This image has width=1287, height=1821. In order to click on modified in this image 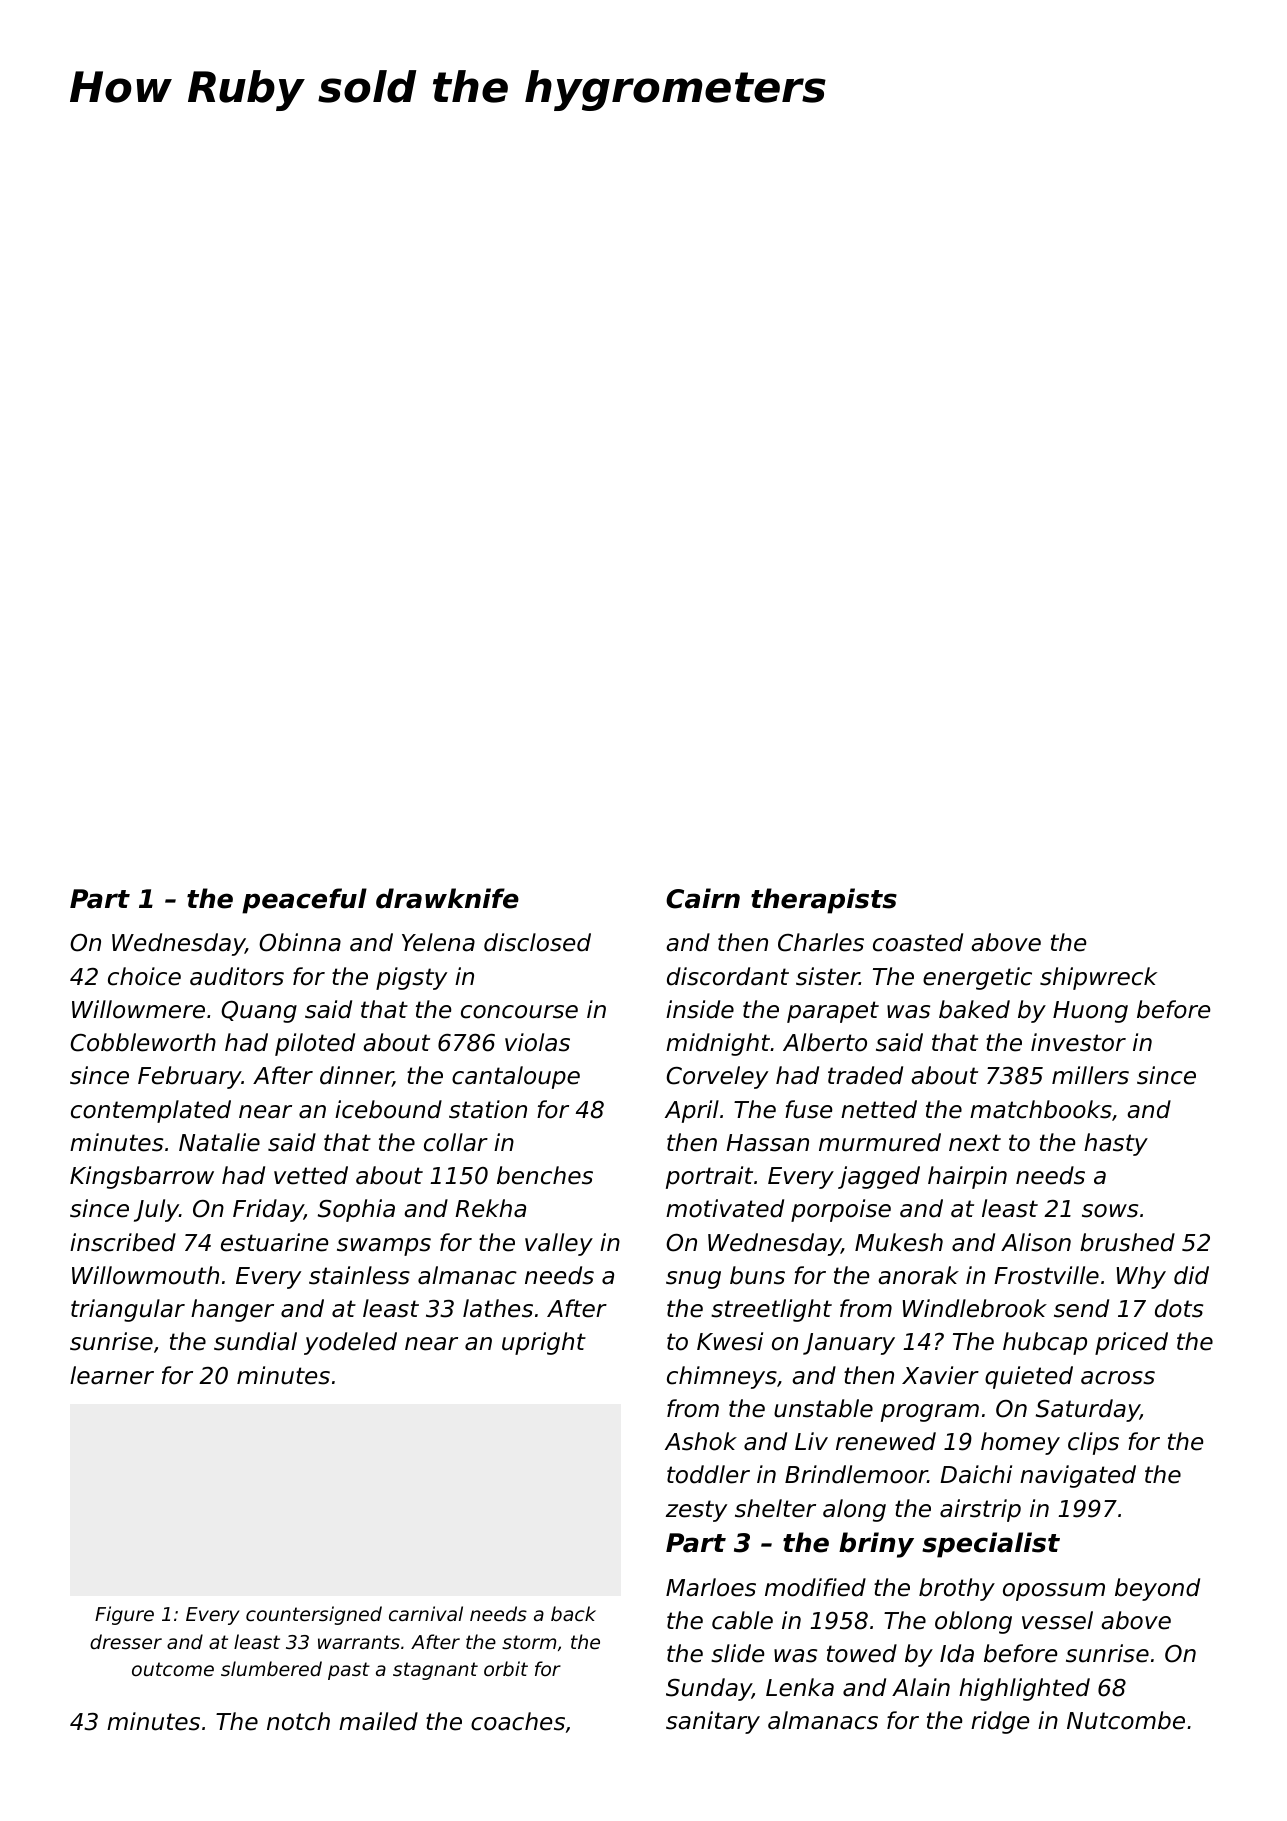, I will do `click(815, 1587)`.
